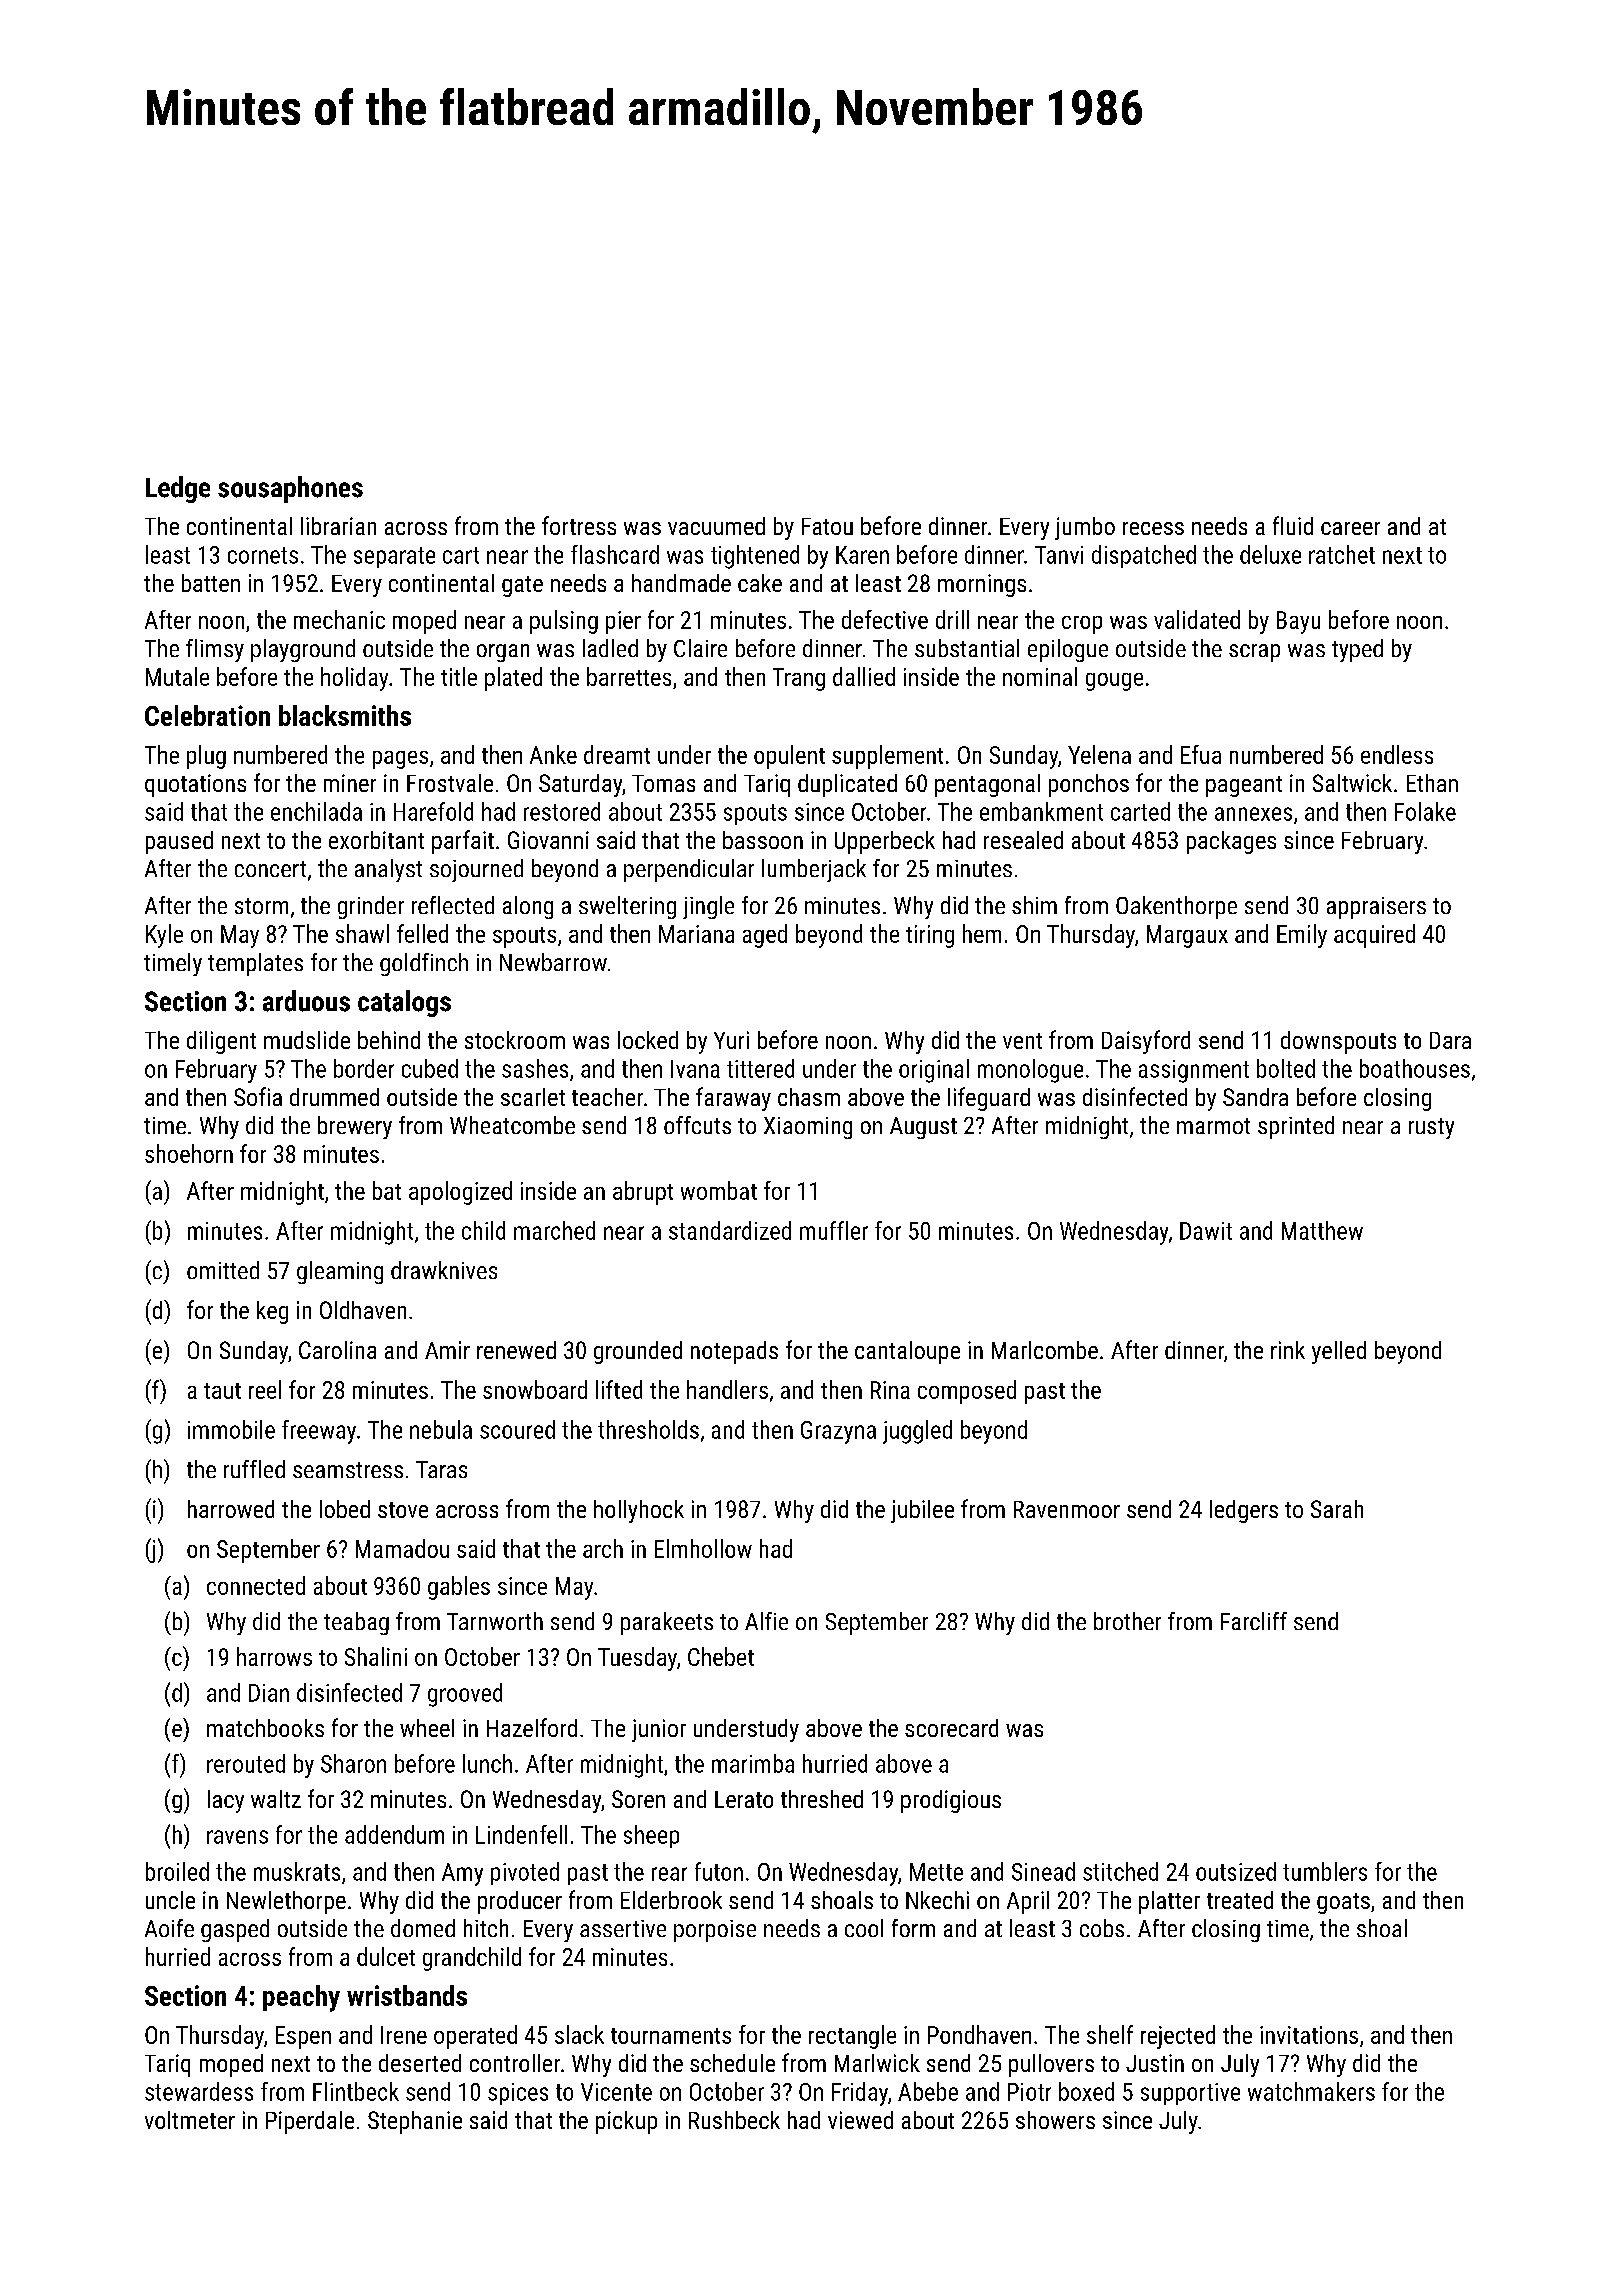 This document has height=2292, width=1620. Describe the element at coordinates (348, 1470) in the document. I see `seamstress` at that location.
